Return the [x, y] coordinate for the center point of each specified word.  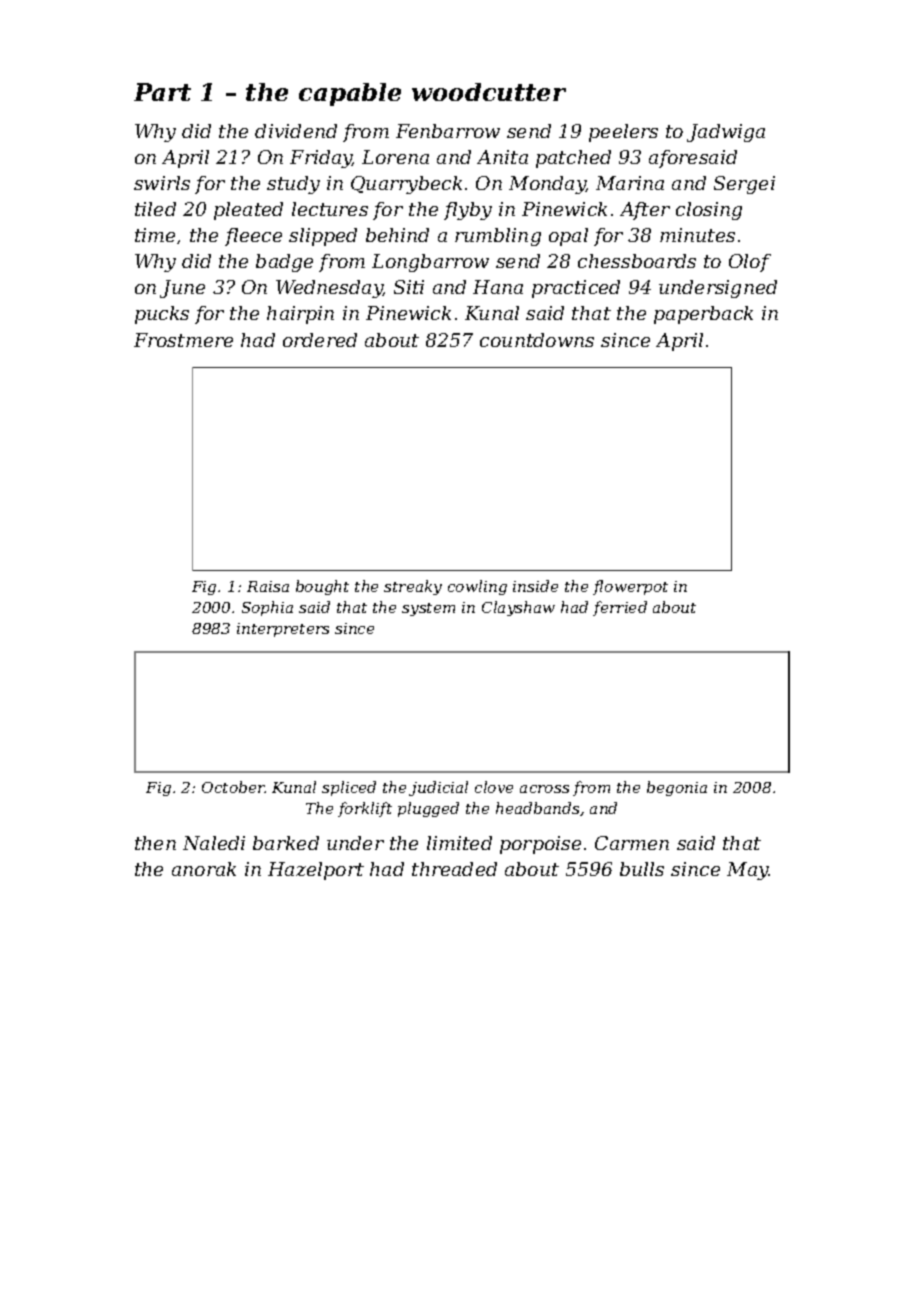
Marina [630, 183]
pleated [248, 211]
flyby [468, 211]
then [155, 843]
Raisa [268, 586]
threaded [454, 869]
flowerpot [630, 587]
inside [535, 586]
